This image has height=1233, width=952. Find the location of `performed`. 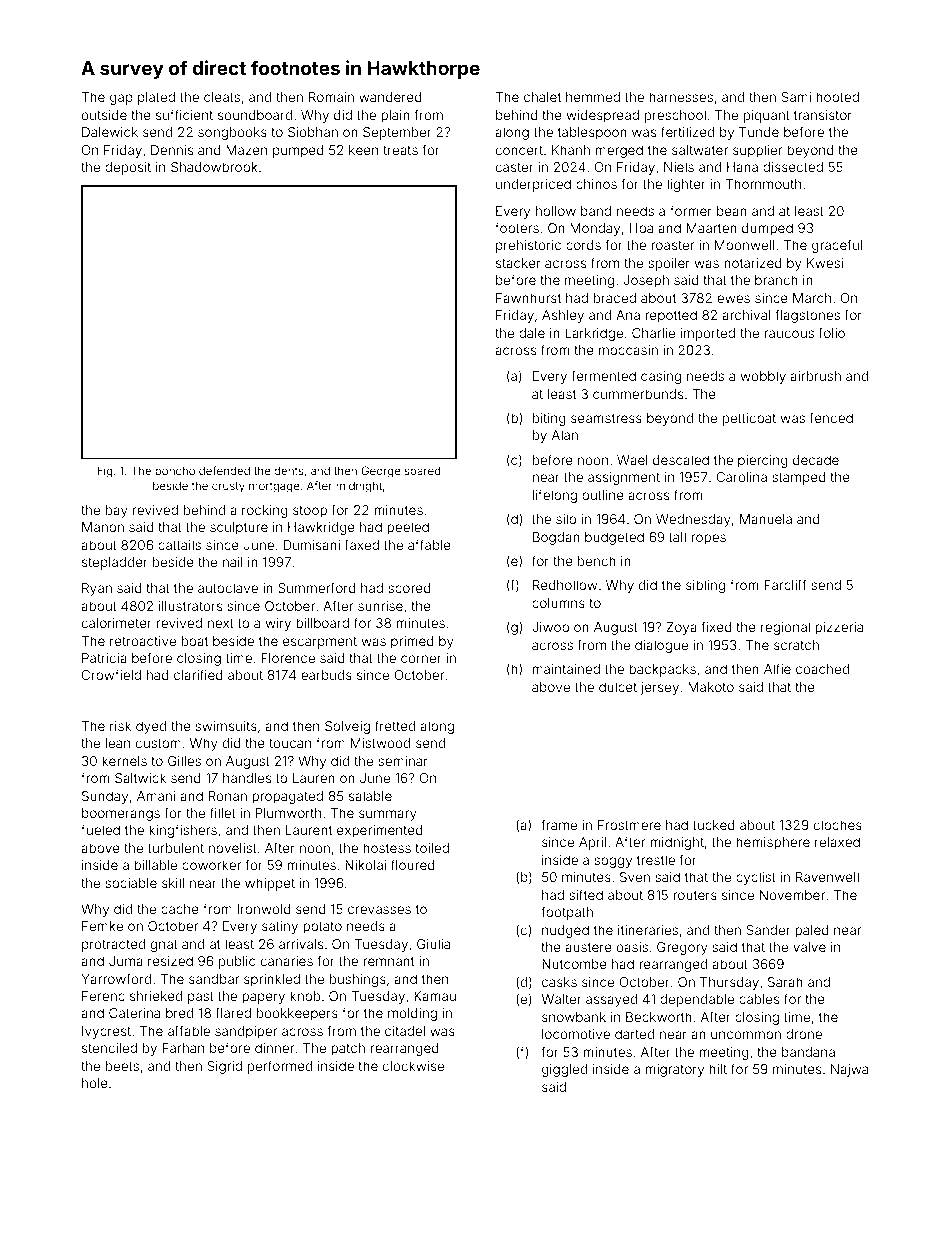

performed is located at coordinates (280, 1067).
